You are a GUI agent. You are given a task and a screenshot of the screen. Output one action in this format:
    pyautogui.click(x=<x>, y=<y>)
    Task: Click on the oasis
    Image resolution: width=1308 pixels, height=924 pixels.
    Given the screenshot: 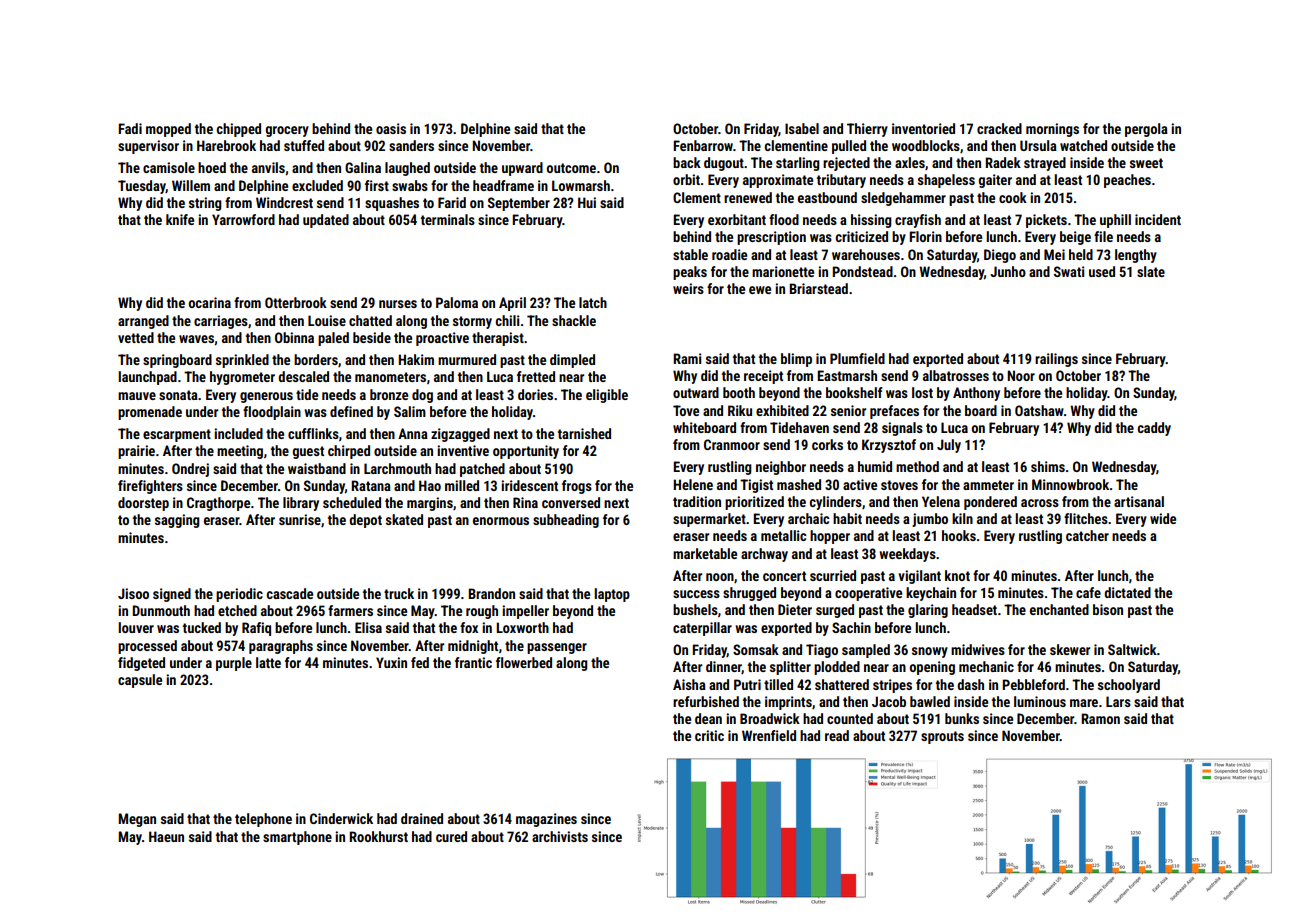 What is the action you would take?
    pyautogui.click(x=391, y=128)
